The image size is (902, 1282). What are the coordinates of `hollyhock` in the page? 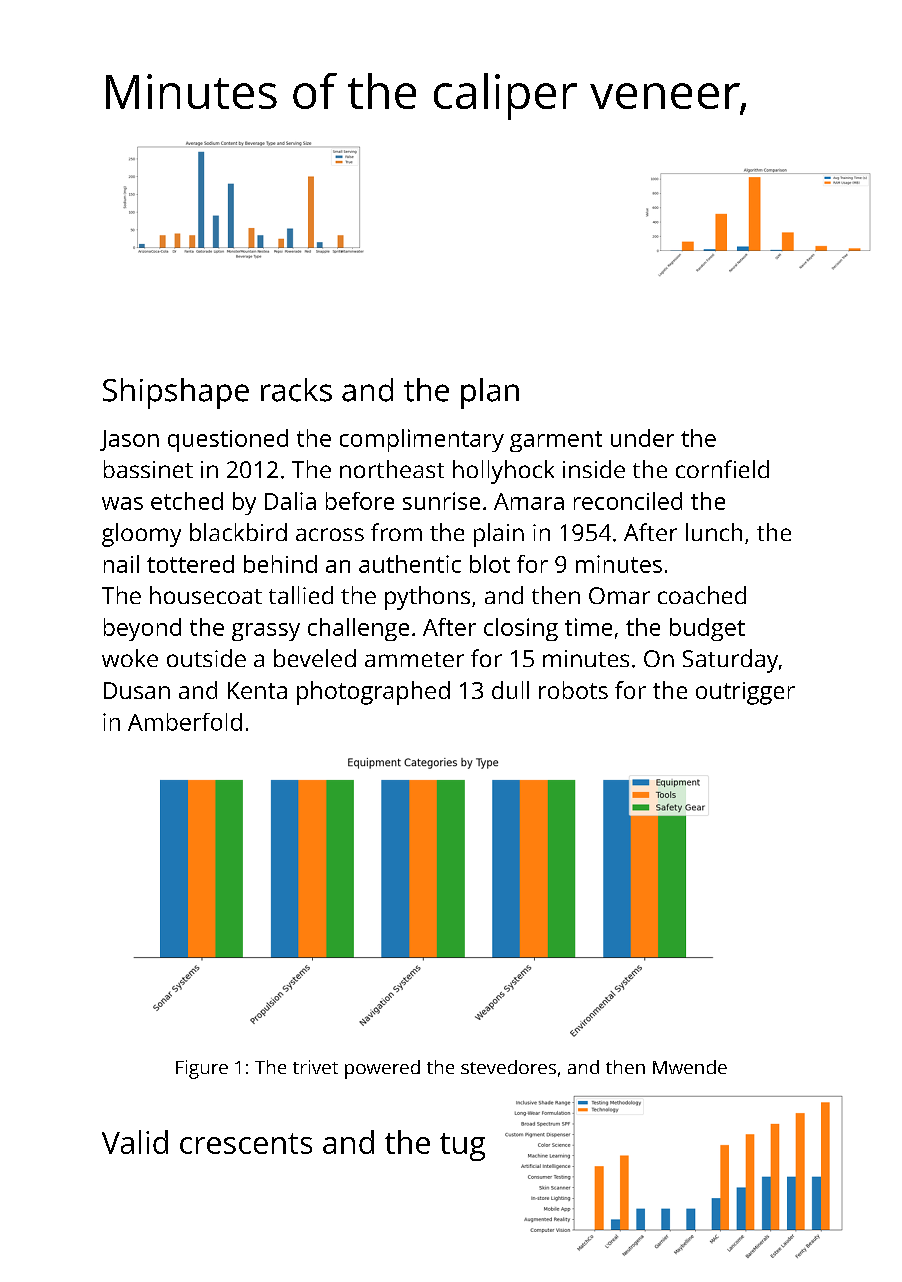 It's located at (503, 472).
